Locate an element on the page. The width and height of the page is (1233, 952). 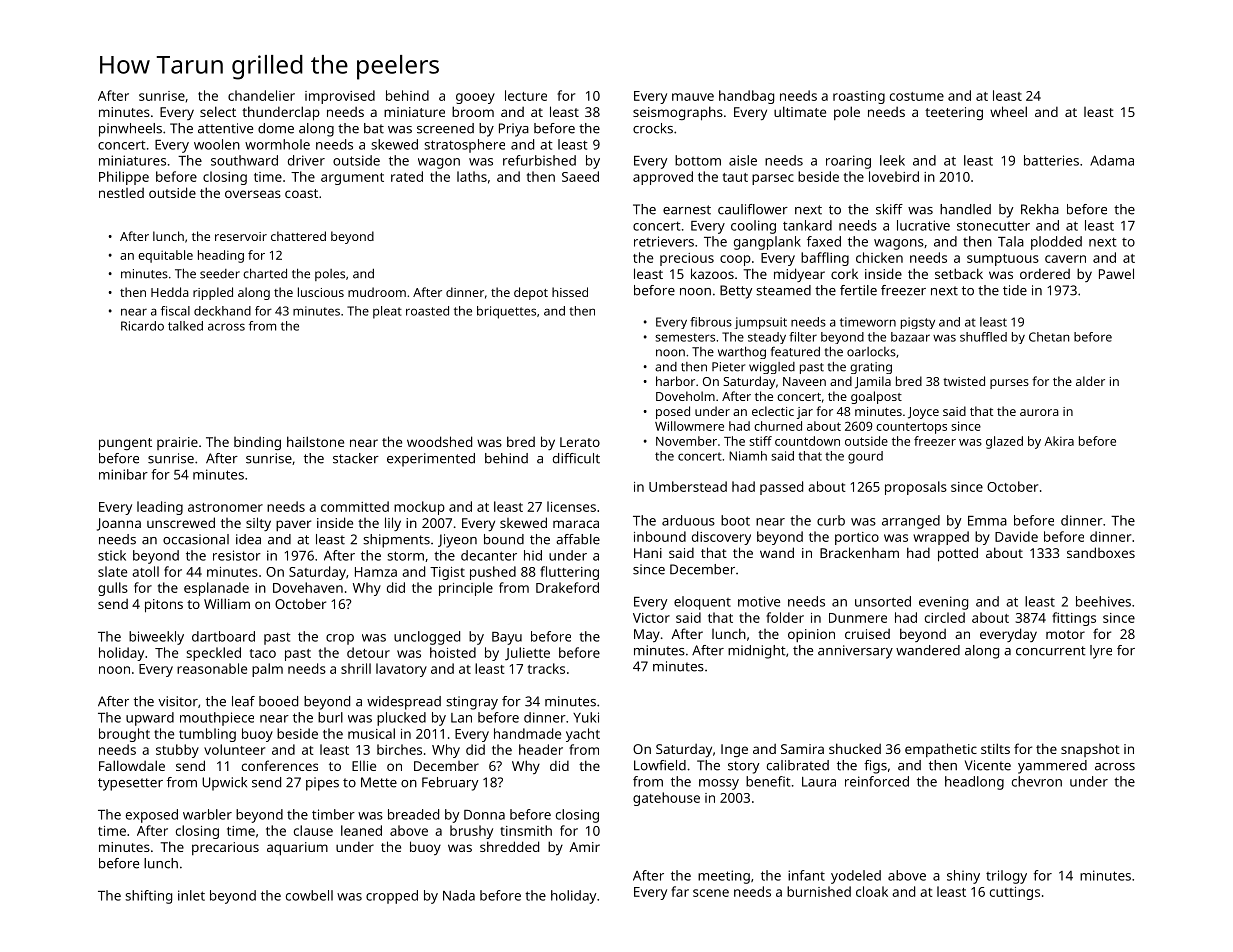
inlet is located at coordinates (191, 895).
